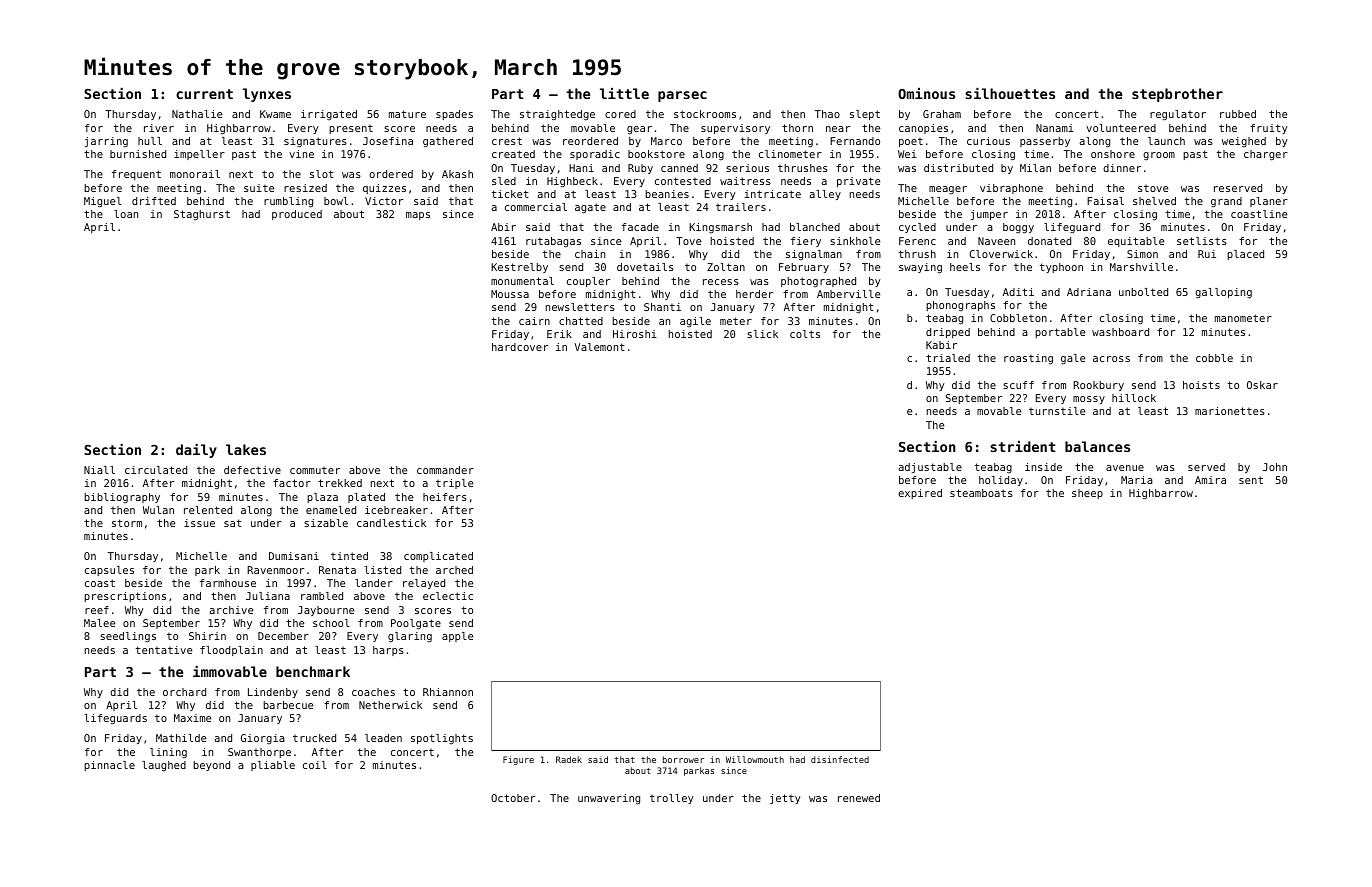  I want to click on complicated, so click(438, 557).
